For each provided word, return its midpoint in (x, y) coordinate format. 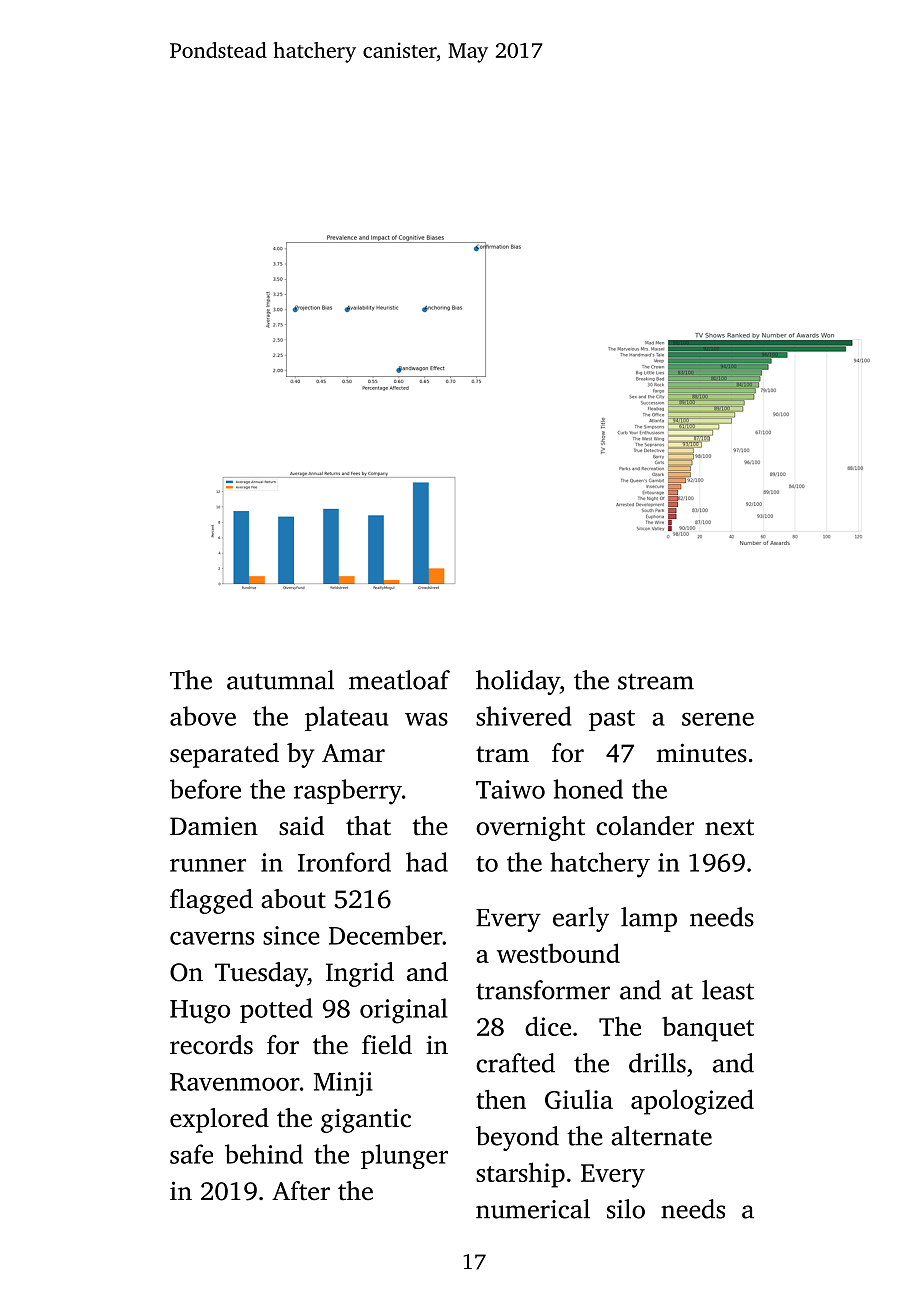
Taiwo (510, 789)
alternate (661, 1136)
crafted (515, 1063)
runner (208, 865)
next (729, 827)
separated (224, 755)
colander (645, 826)
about (293, 899)
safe (191, 1154)
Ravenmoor (235, 1082)
